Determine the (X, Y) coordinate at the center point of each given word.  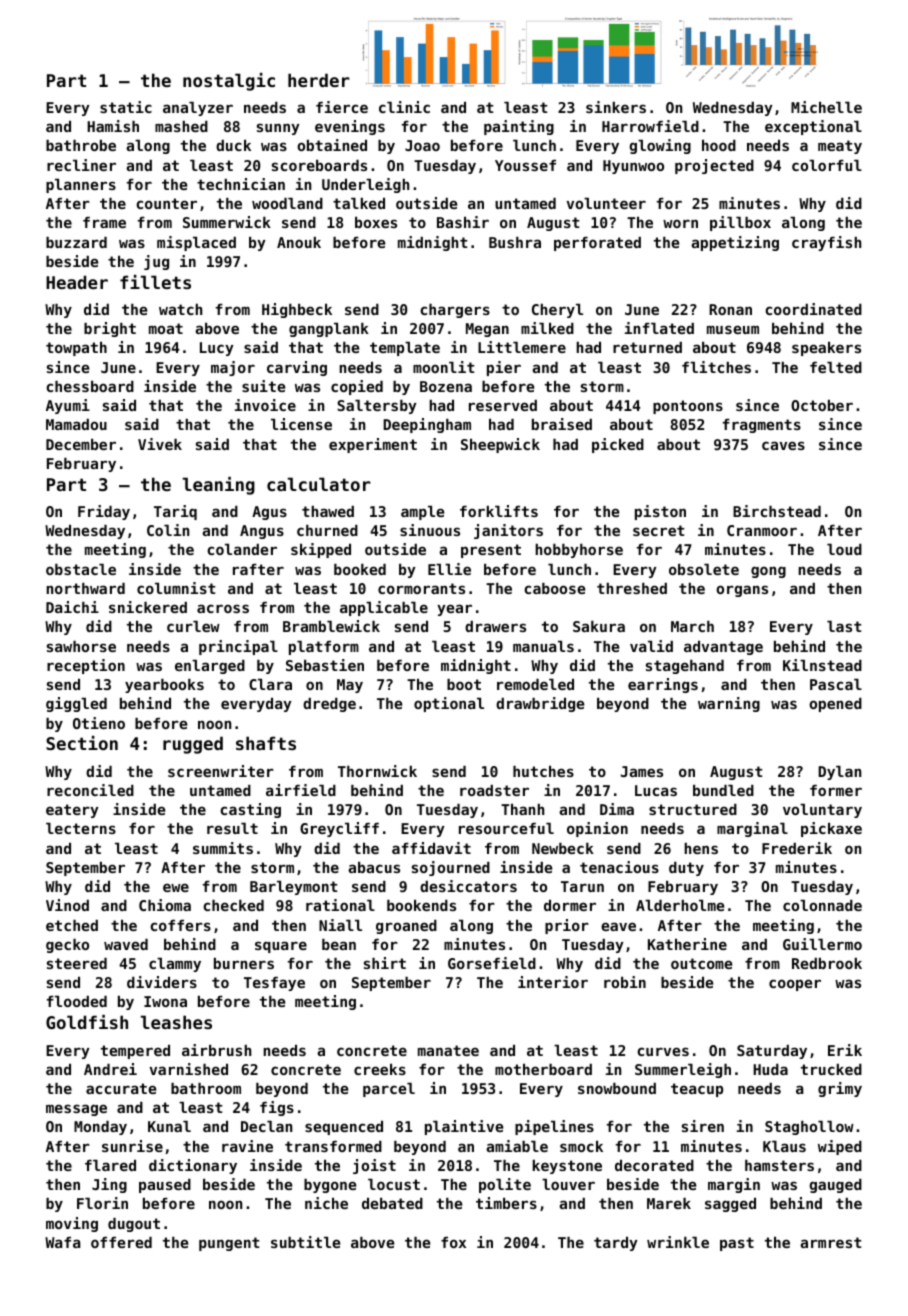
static (126, 107)
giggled (76, 704)
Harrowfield (650, 126)
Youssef (525, 165)
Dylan (839, 773)
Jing (109, 1185)
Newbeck (563, 848)
